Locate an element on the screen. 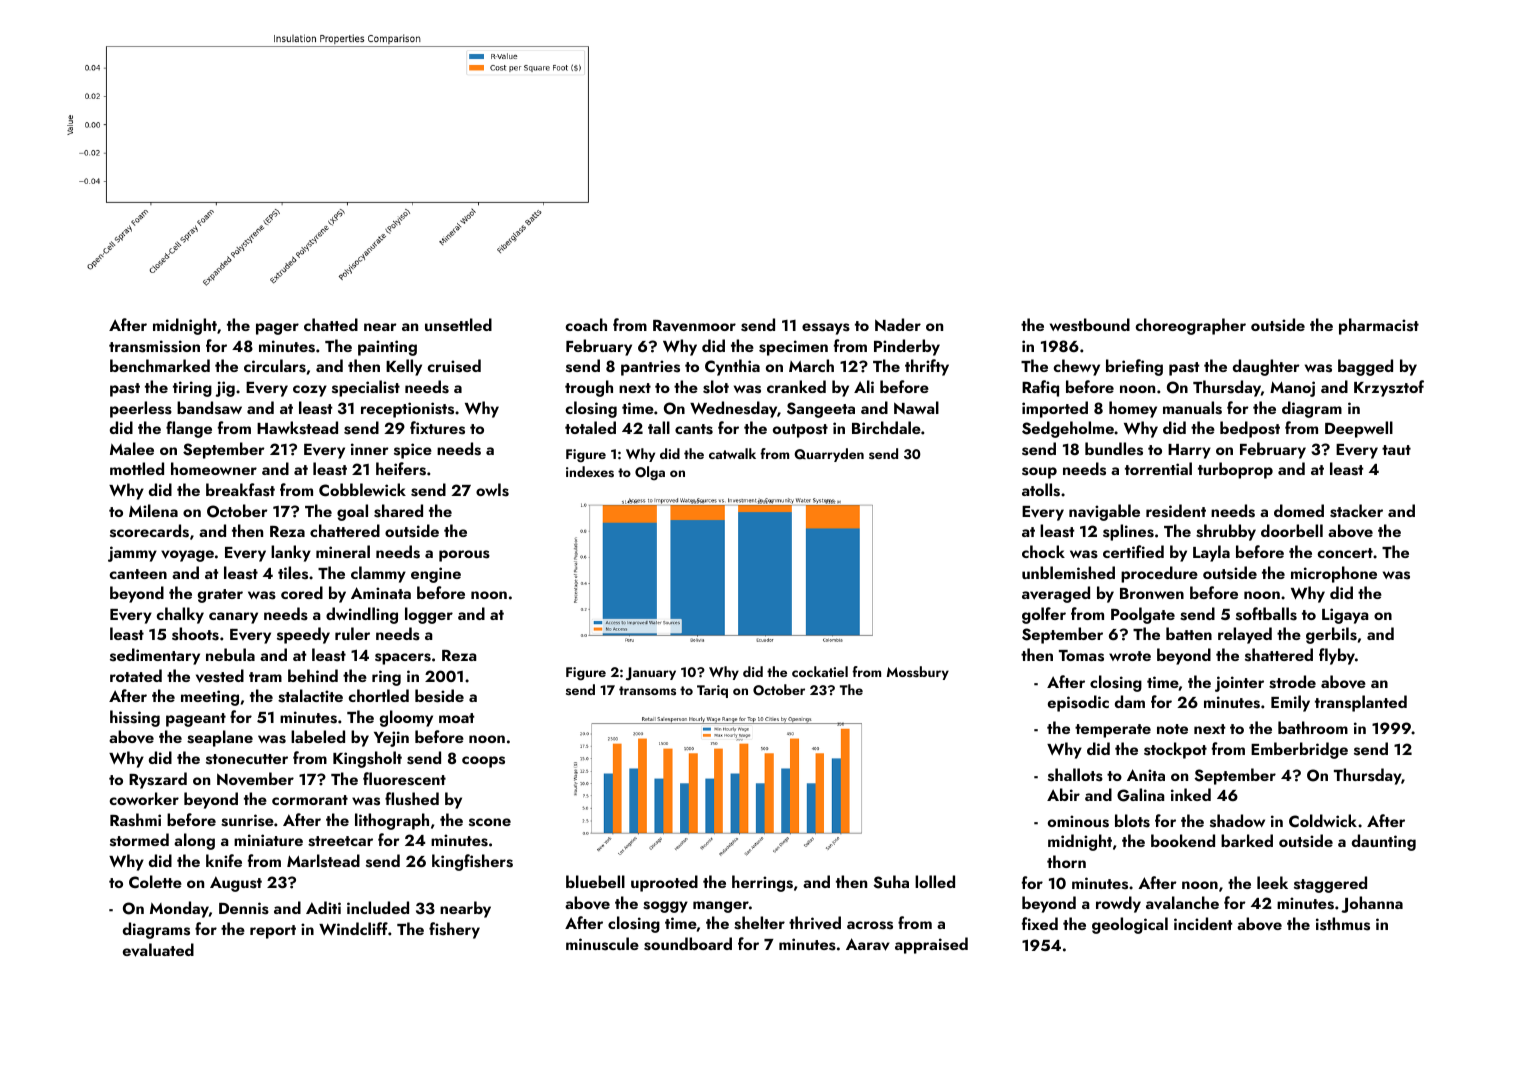  pager is located at coordinates (277, 329).
